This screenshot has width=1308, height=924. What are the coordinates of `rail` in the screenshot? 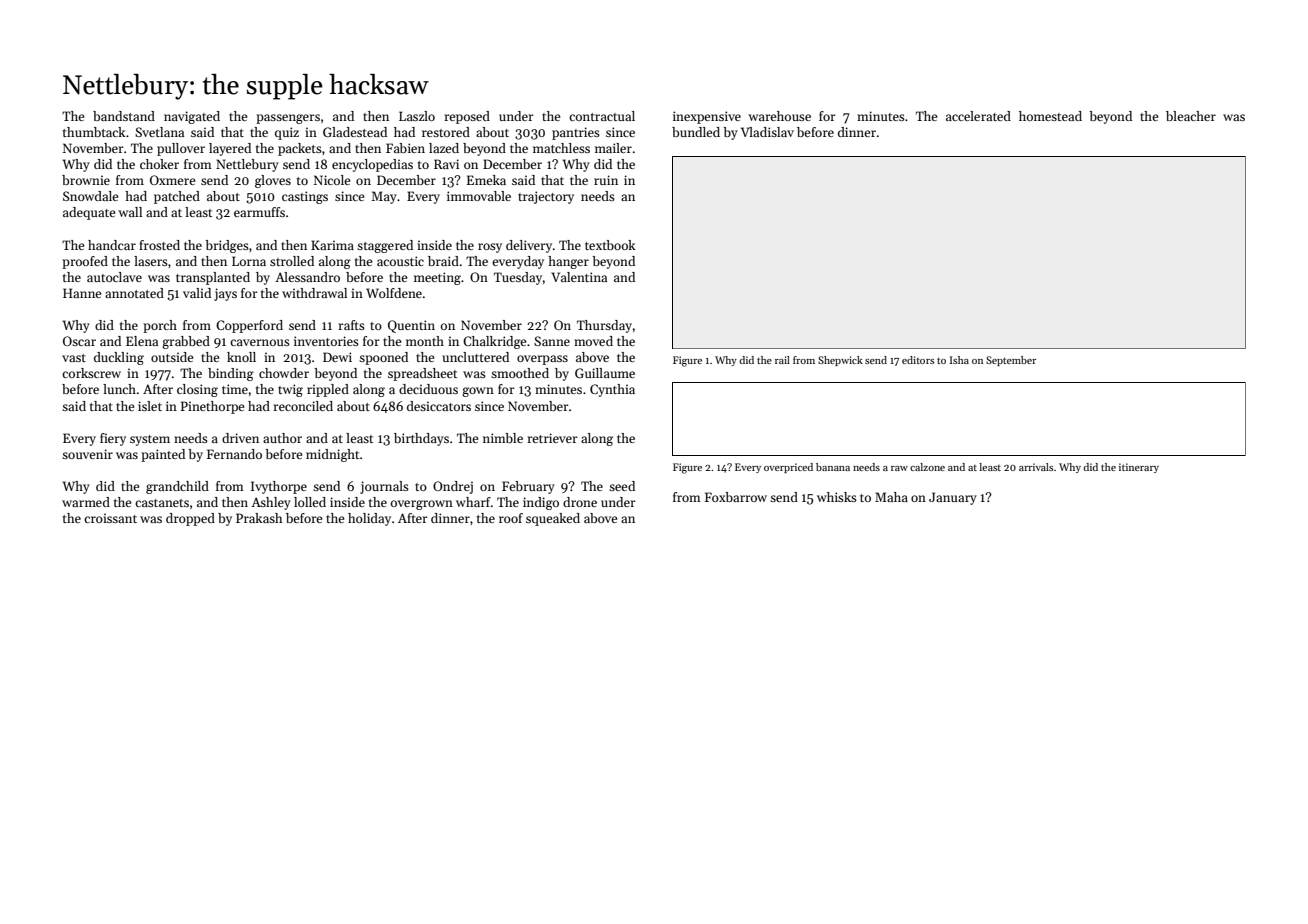 It's located at (782, 360).
